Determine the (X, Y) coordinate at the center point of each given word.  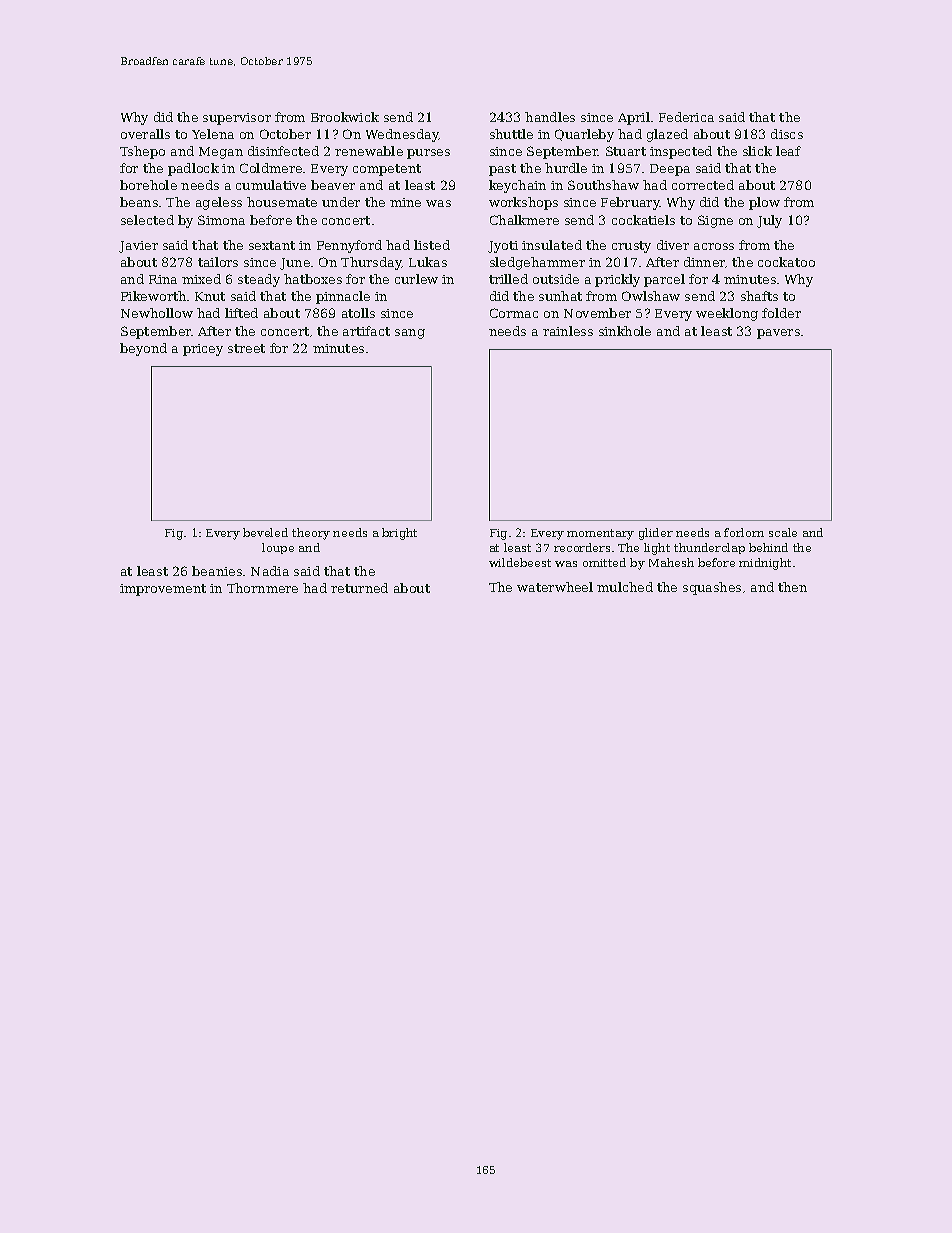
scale (783, 532)
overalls (145, 134)
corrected (703, 185)
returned (359, 588)
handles (550, 117)
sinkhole (625, 331)
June (295, 264)
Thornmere (262, 588)
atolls (358, 313)
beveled (265, 532)
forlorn (744, 532)
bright (399, 534)
